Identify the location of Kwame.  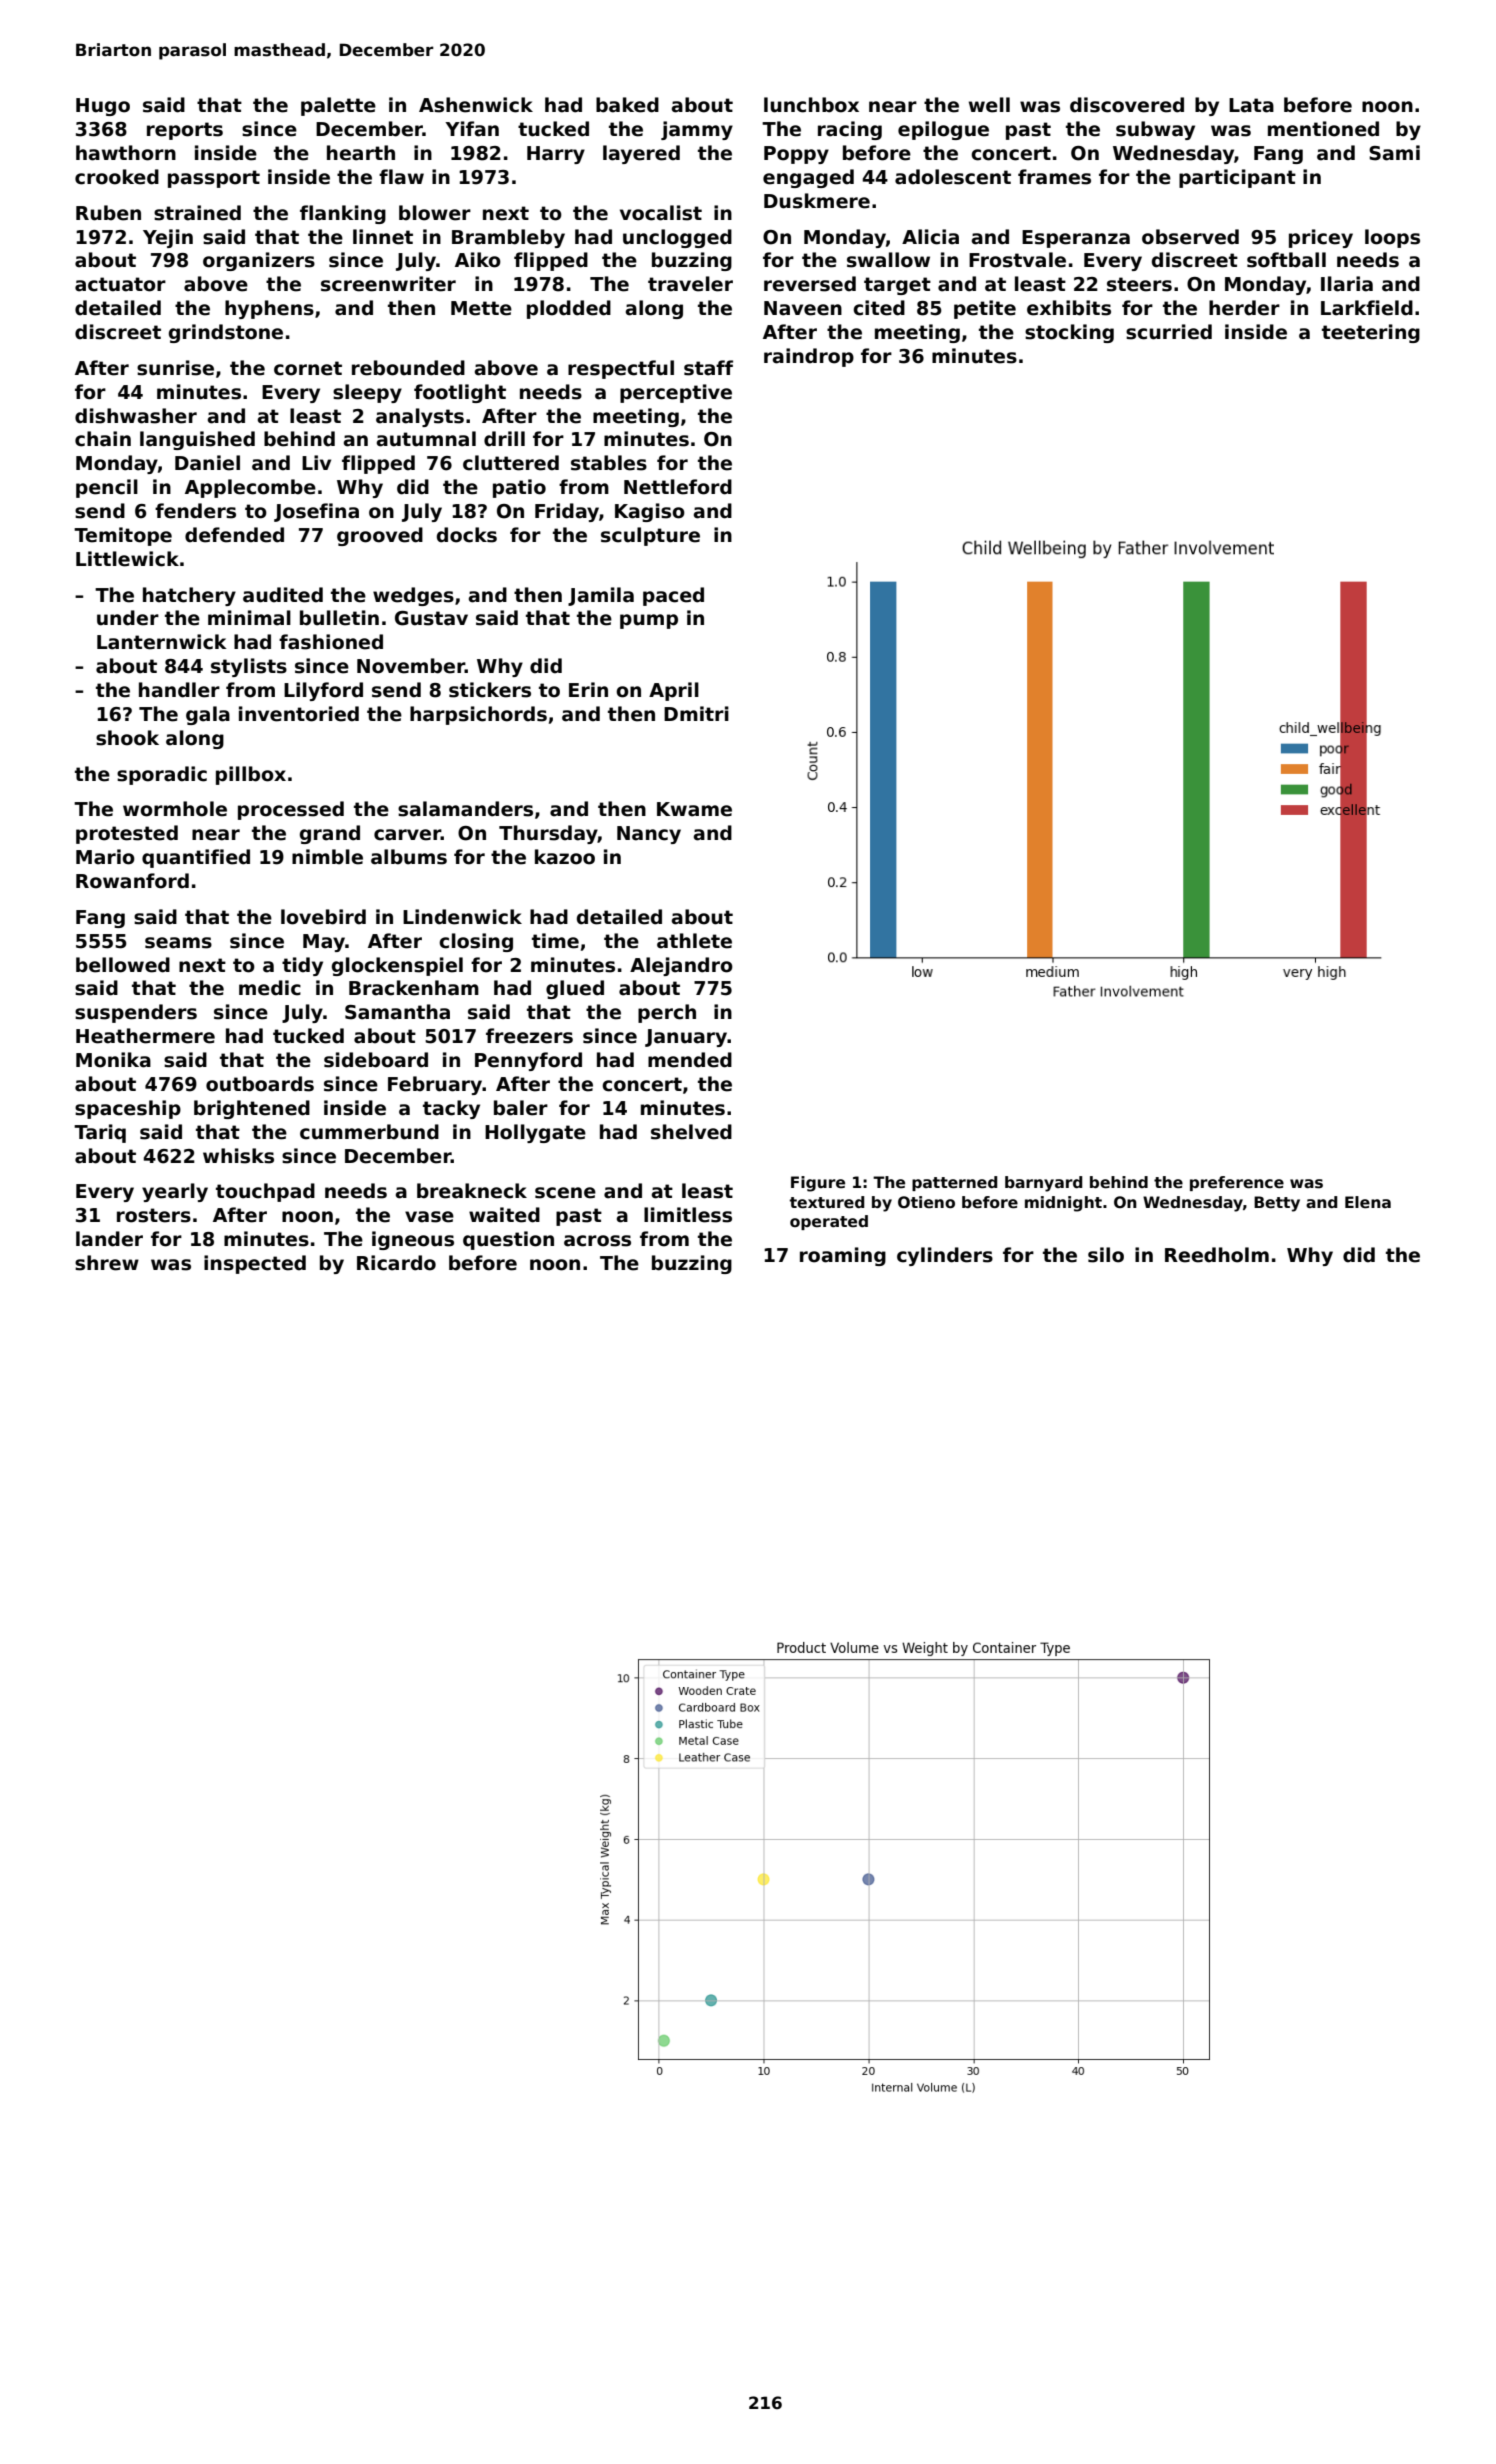
(694, 809).
